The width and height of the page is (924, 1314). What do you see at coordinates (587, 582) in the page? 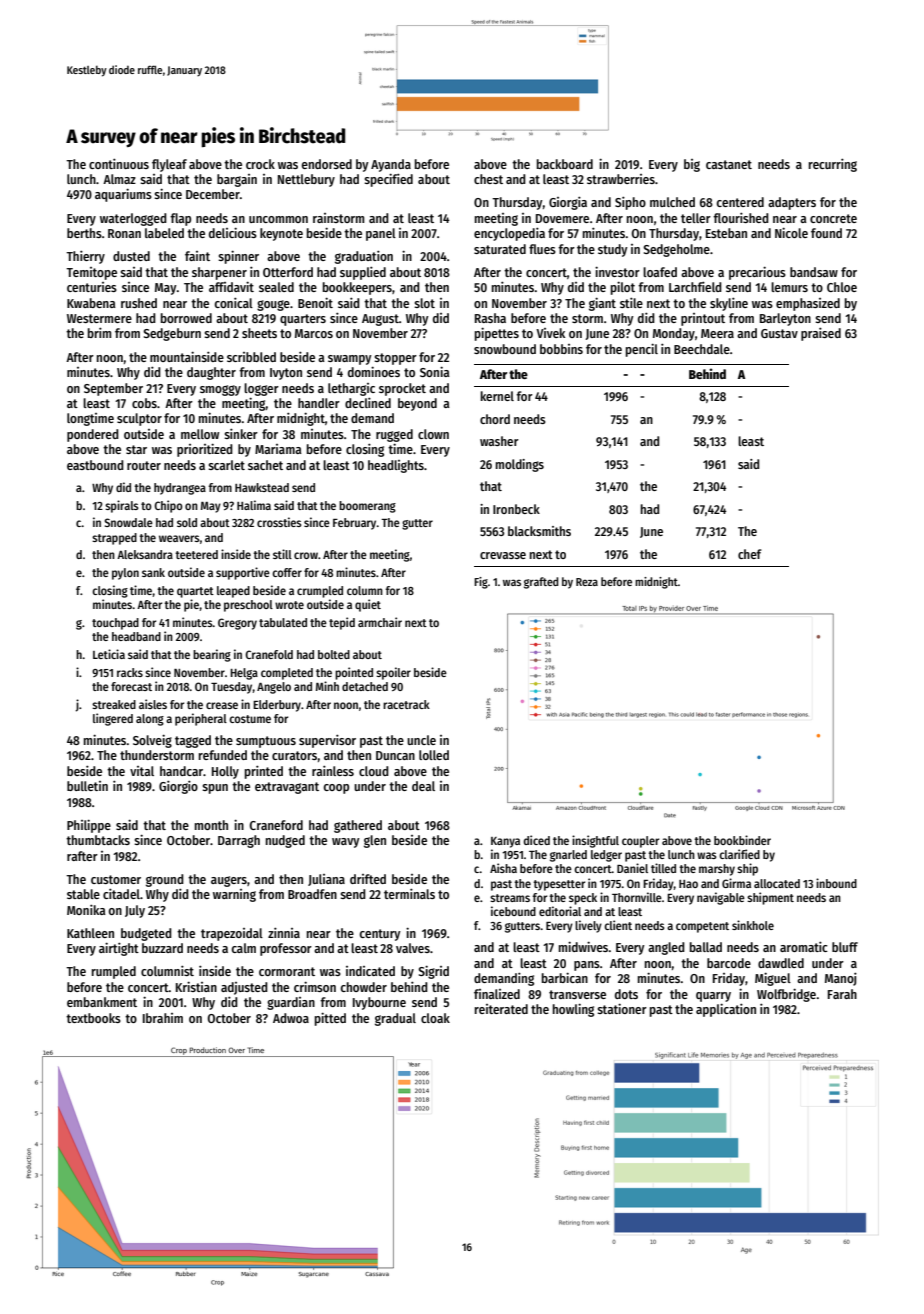
I see `Reza` at bounding box center [587, 582].
